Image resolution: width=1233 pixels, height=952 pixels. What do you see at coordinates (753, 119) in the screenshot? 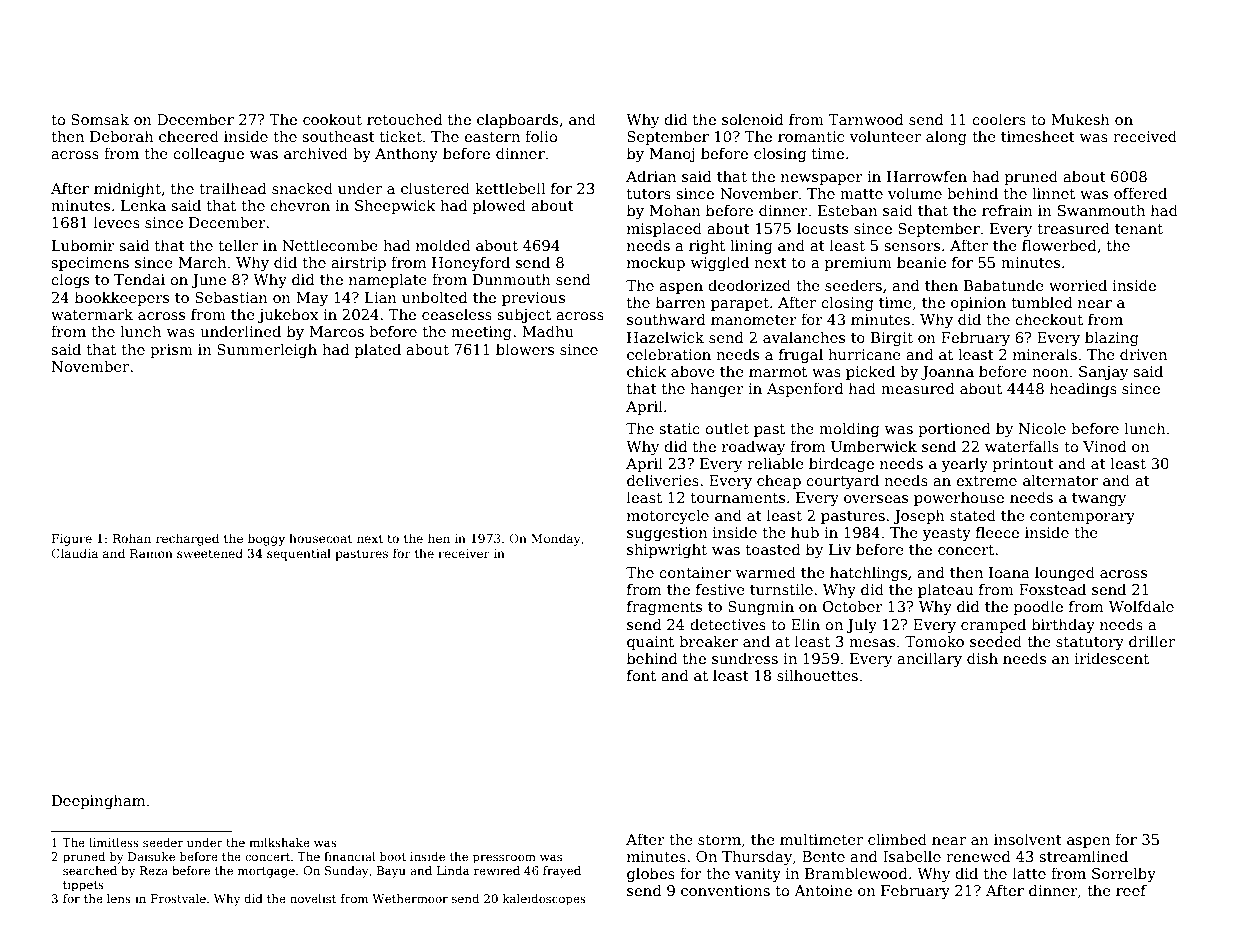
I see `solenoid` at bounding box center [753, 119].
